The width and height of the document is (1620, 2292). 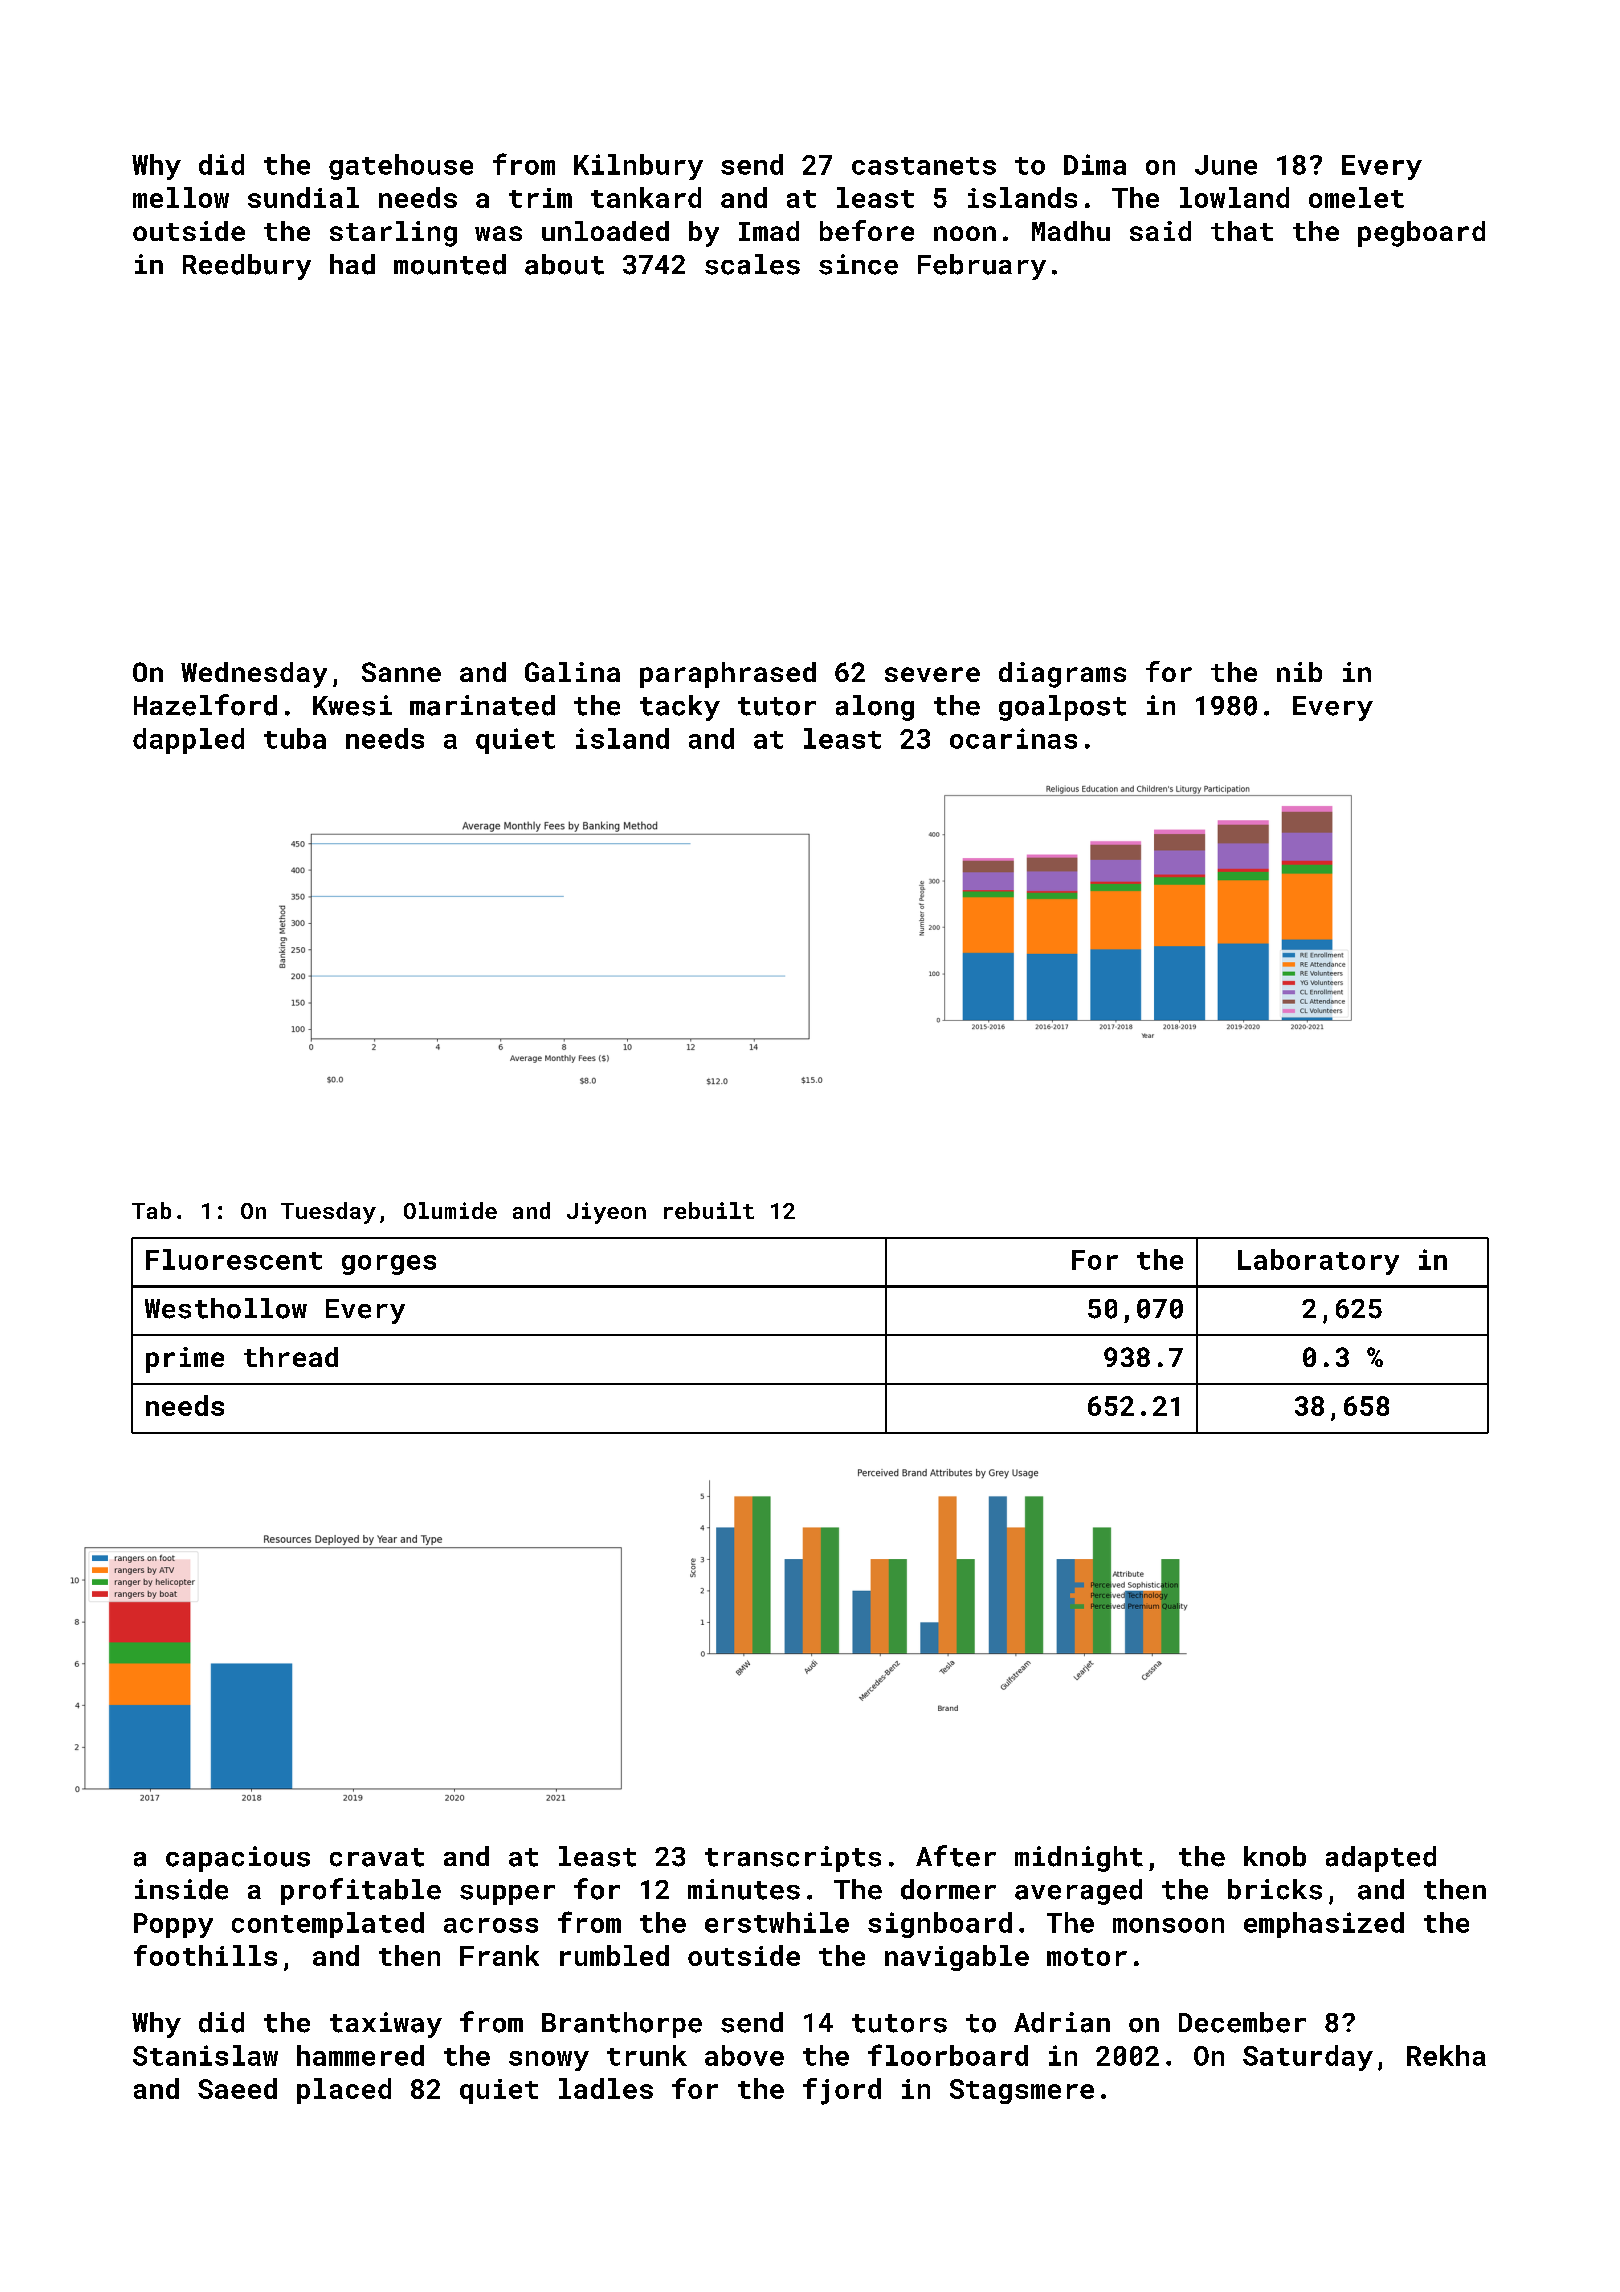 I want to click on gorges, so click(x=389, y=1265).
